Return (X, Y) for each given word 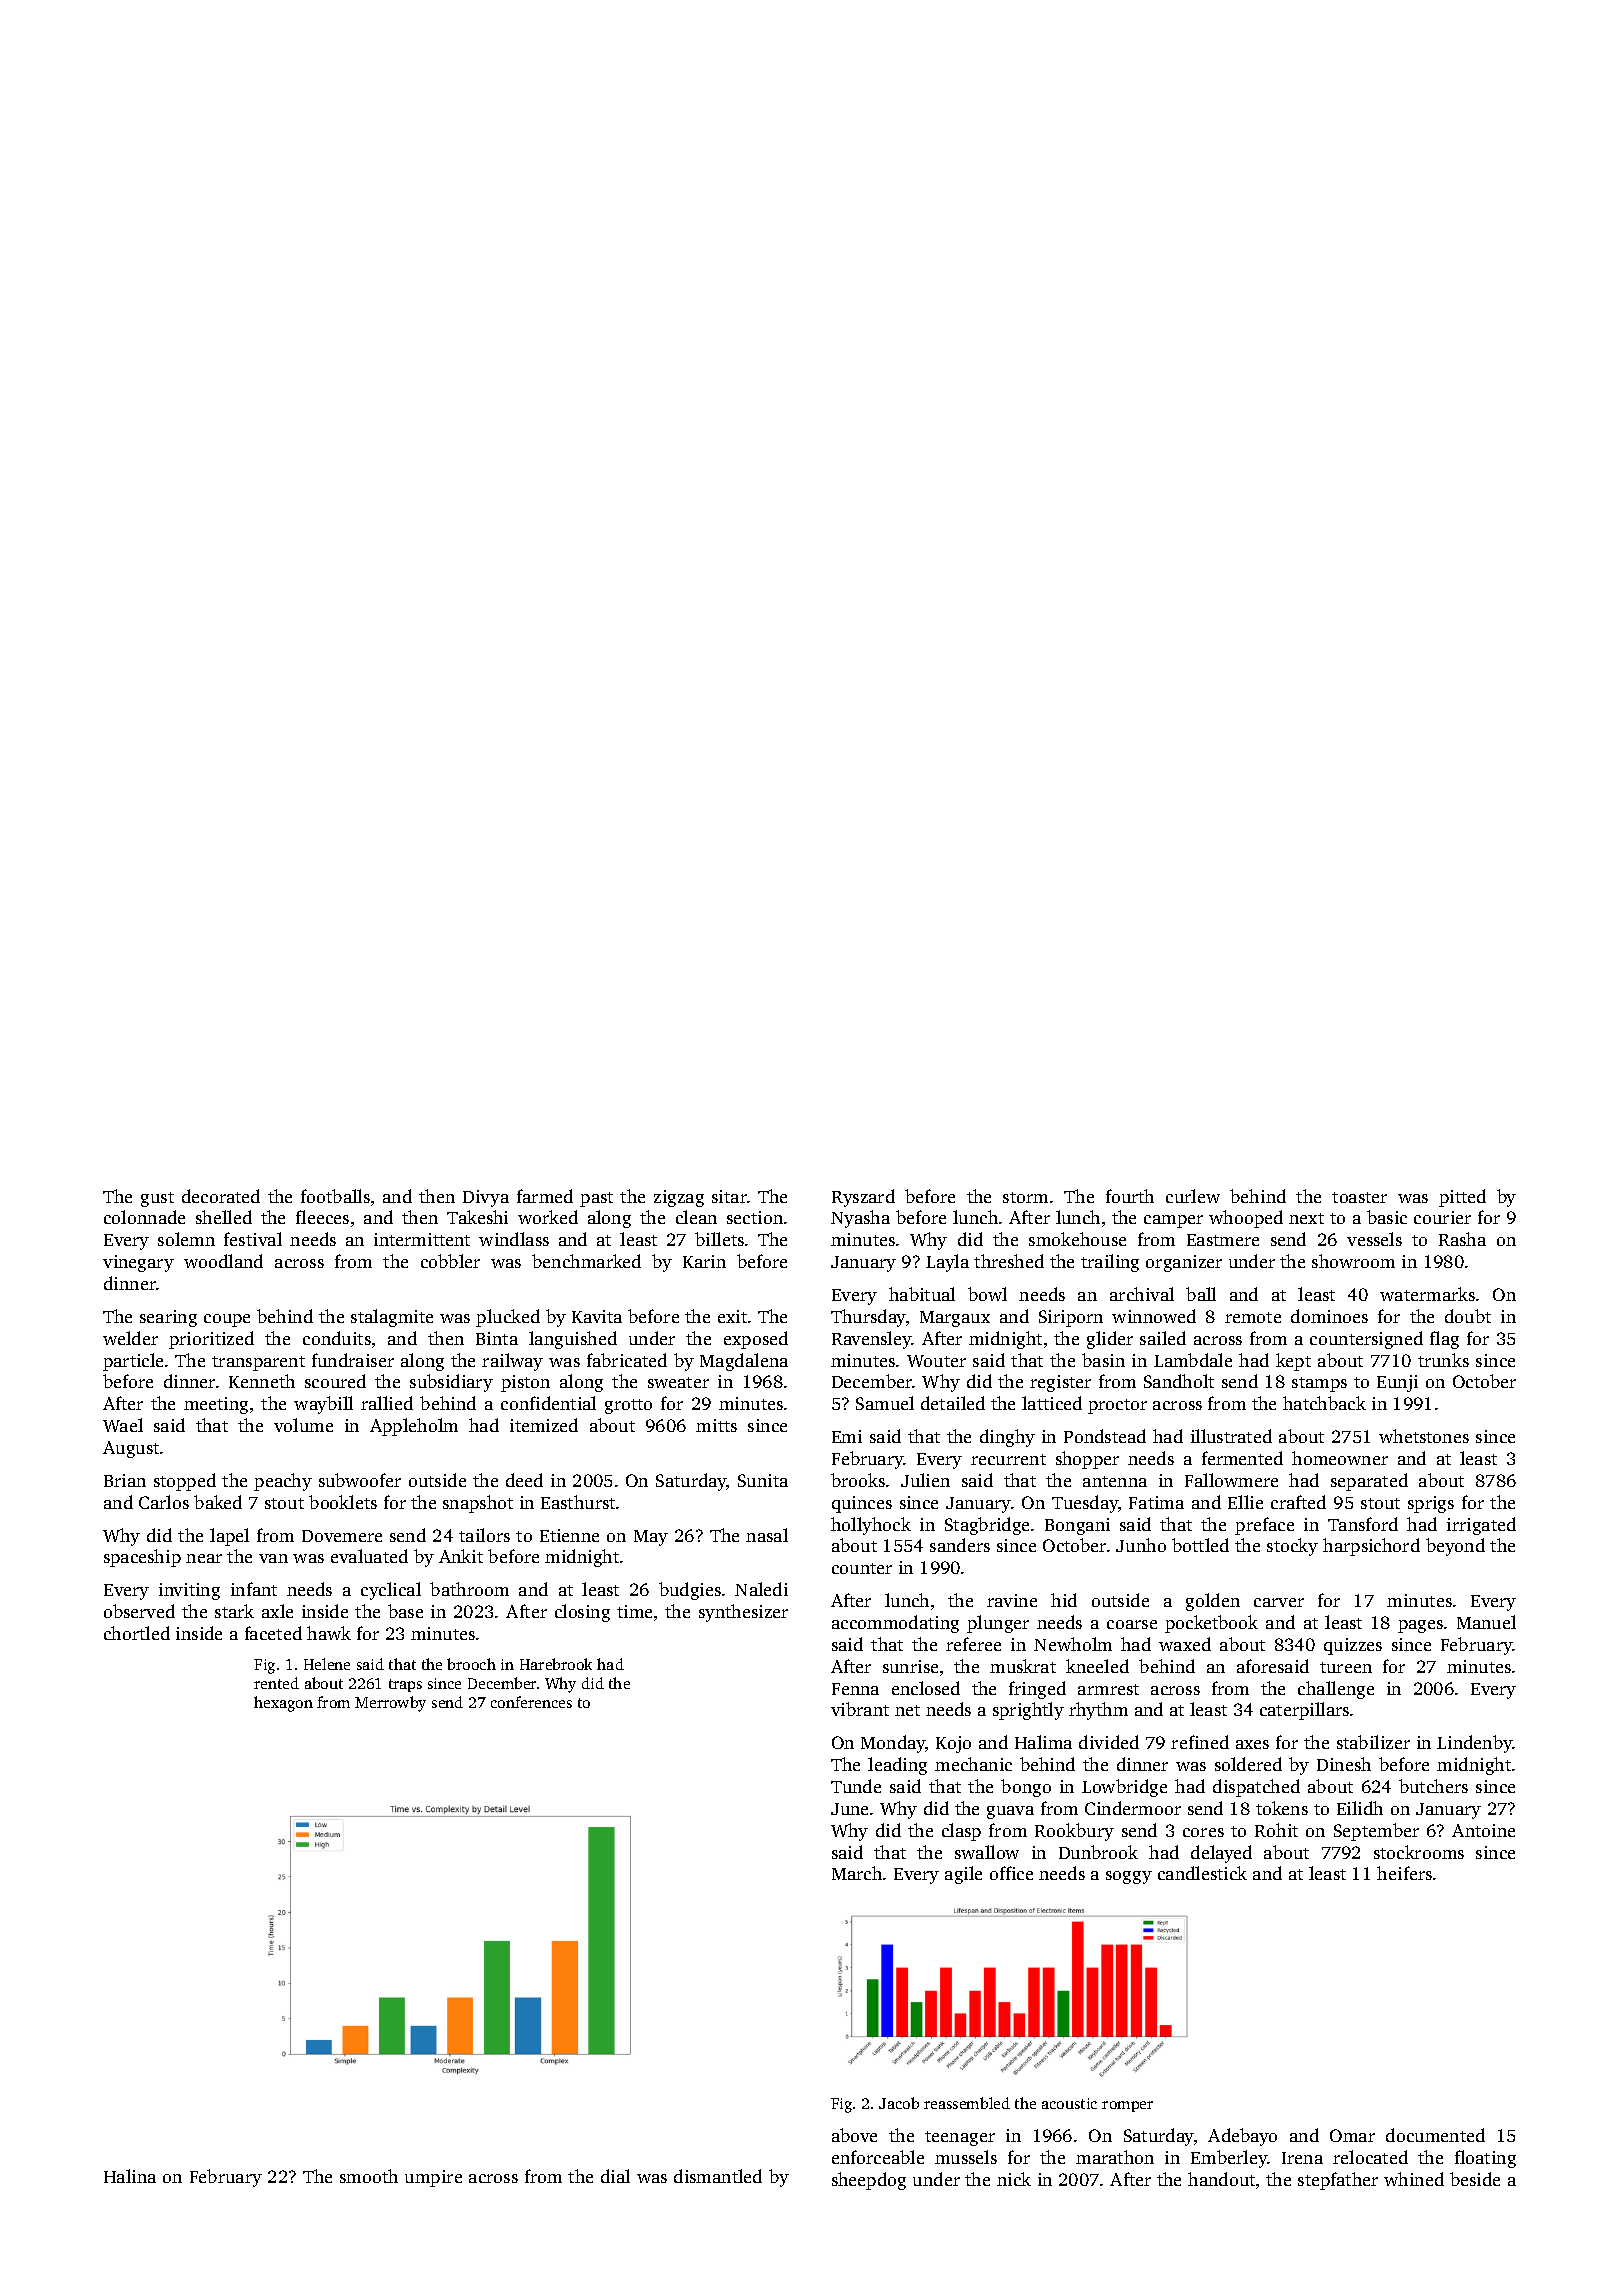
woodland (223, 1261)
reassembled (967, 2103)
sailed (1163, 1338)
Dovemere (342, 1536)
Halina (130, 2176)
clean (696, 1217)
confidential (548, 1403)
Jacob (899, 2103)
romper (1127, 2106)
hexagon (283, 1704)
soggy (1129, 1877)
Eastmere (1223, 1240)
